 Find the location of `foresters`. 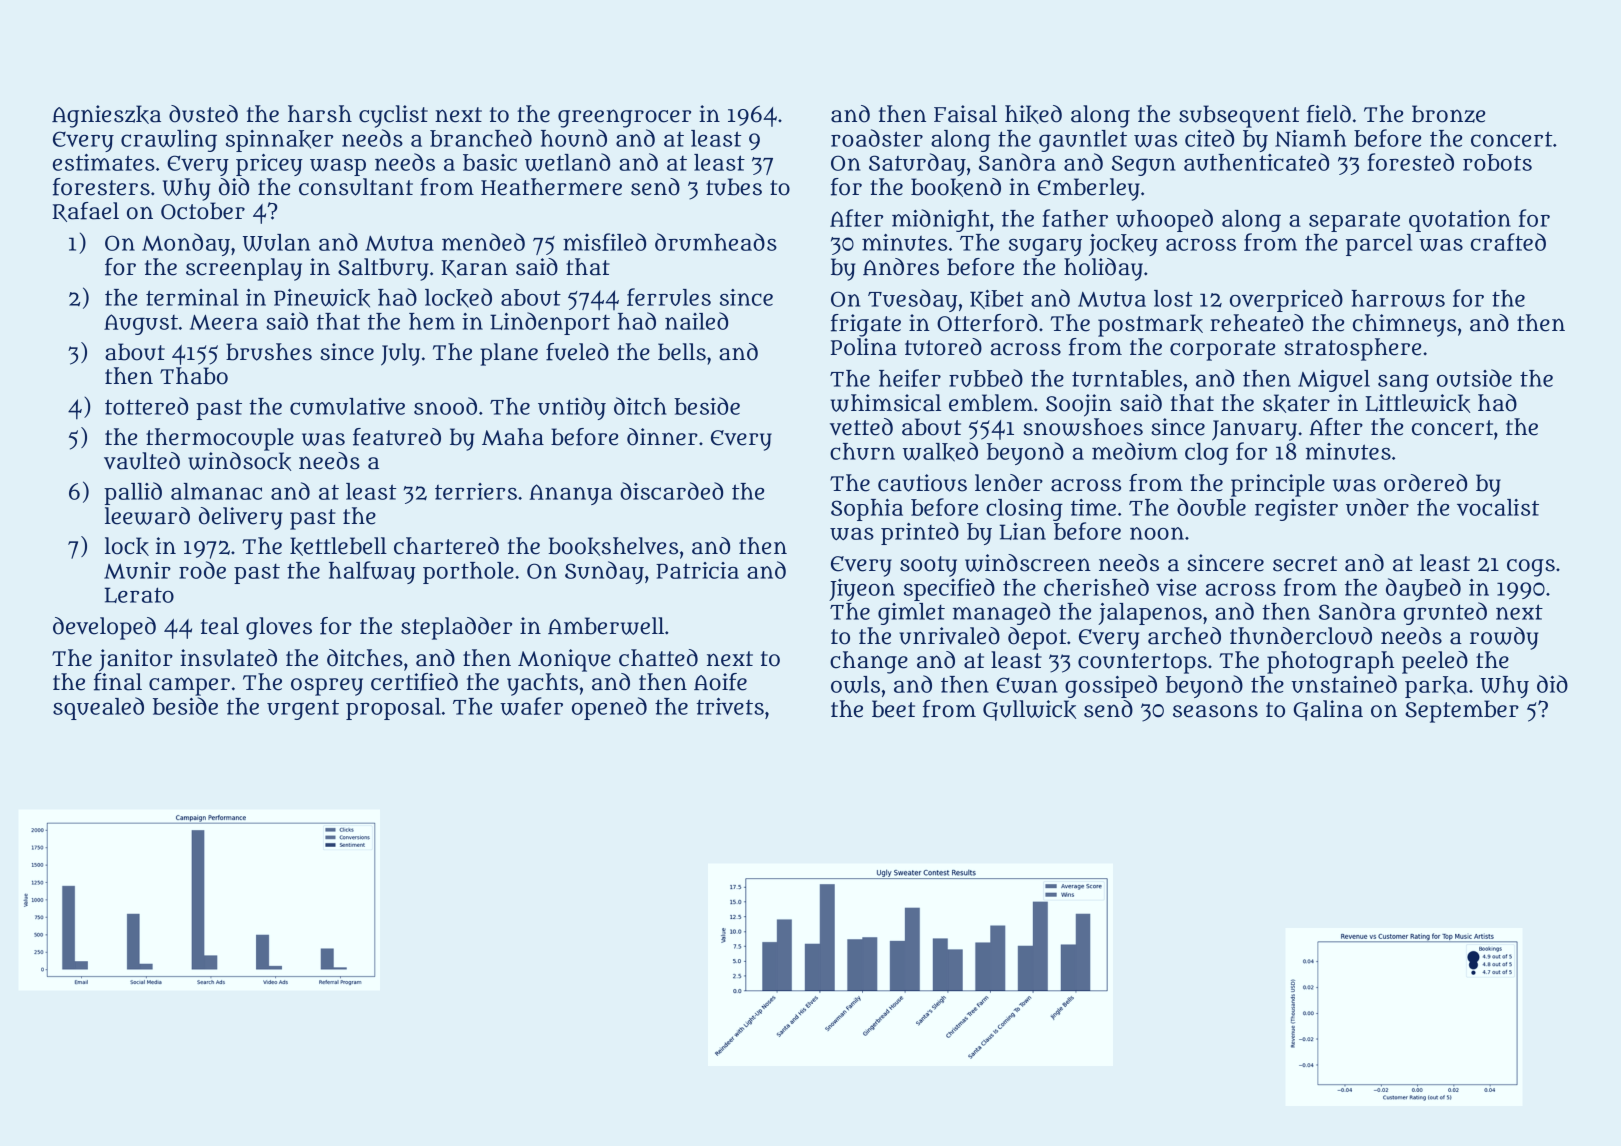

foresters is located at coordinates (101, 187).
